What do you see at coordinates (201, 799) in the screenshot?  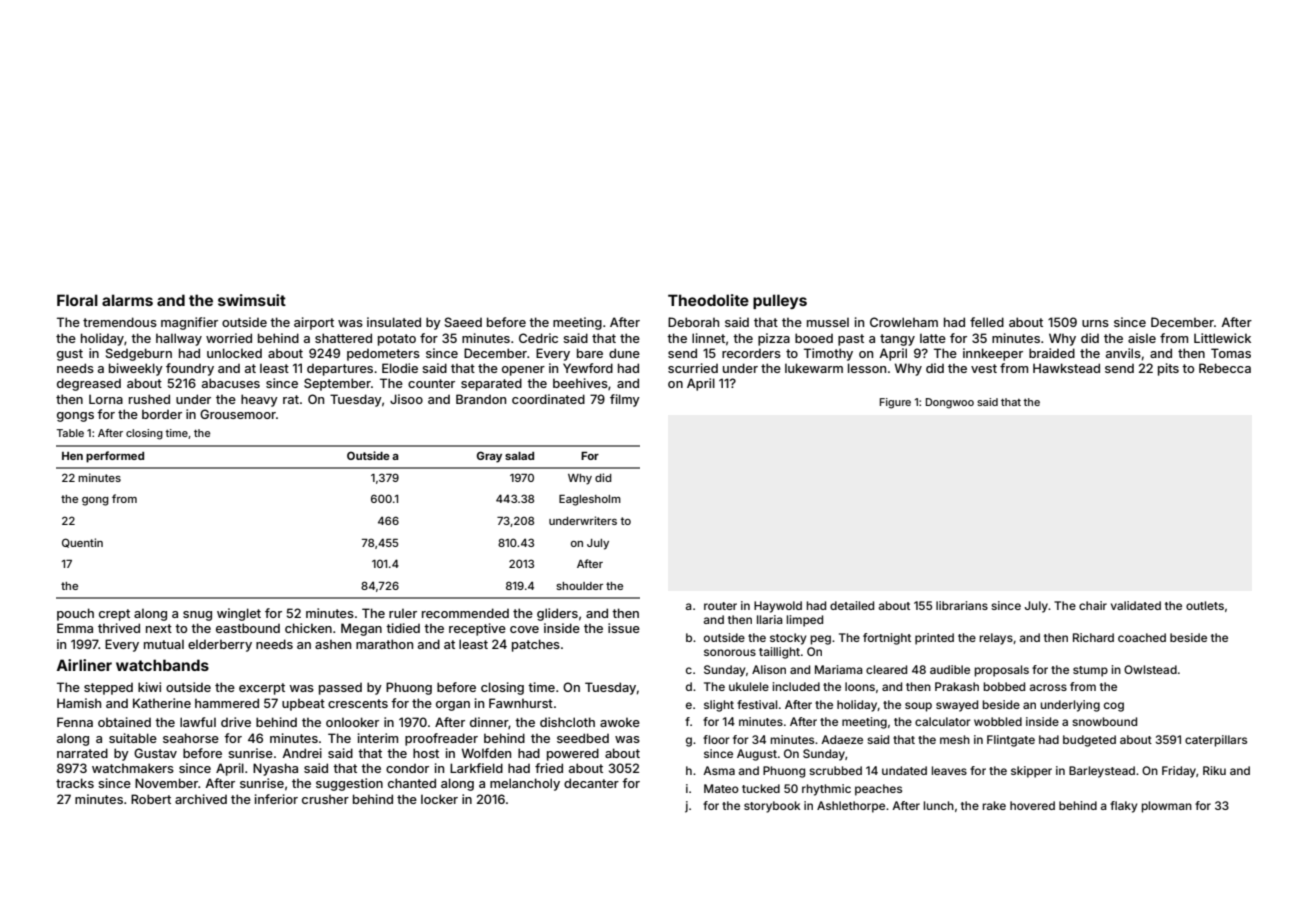 I see `archived` at bounding box center [201, 799].
